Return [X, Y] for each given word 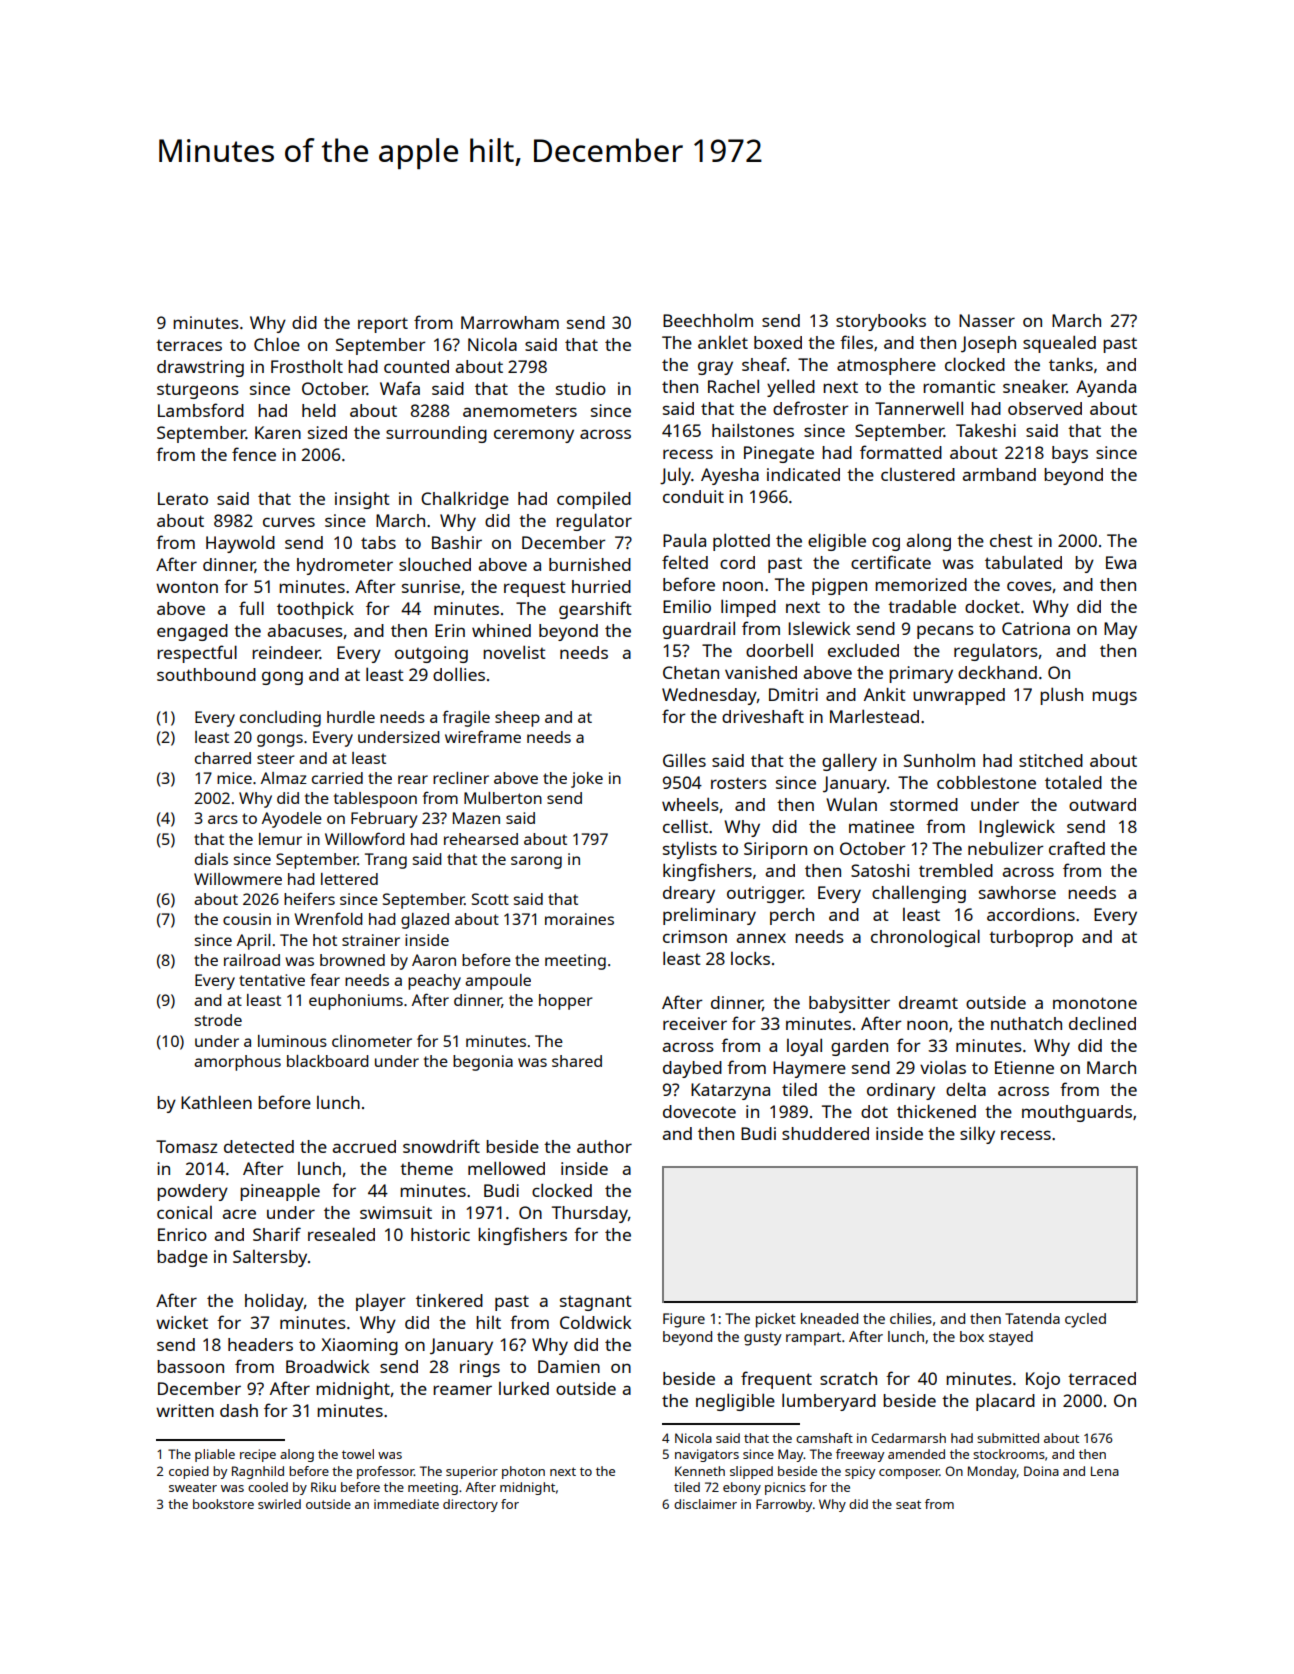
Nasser [987, 320]
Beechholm [708, 320]
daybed [692, 1069]
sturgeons [198, 391]
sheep [517, 719]
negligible [735, 1402]
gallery [849, 762]
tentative [272, 980]
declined [1102, 1023]
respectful [197, 654]
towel [358, 1454]
